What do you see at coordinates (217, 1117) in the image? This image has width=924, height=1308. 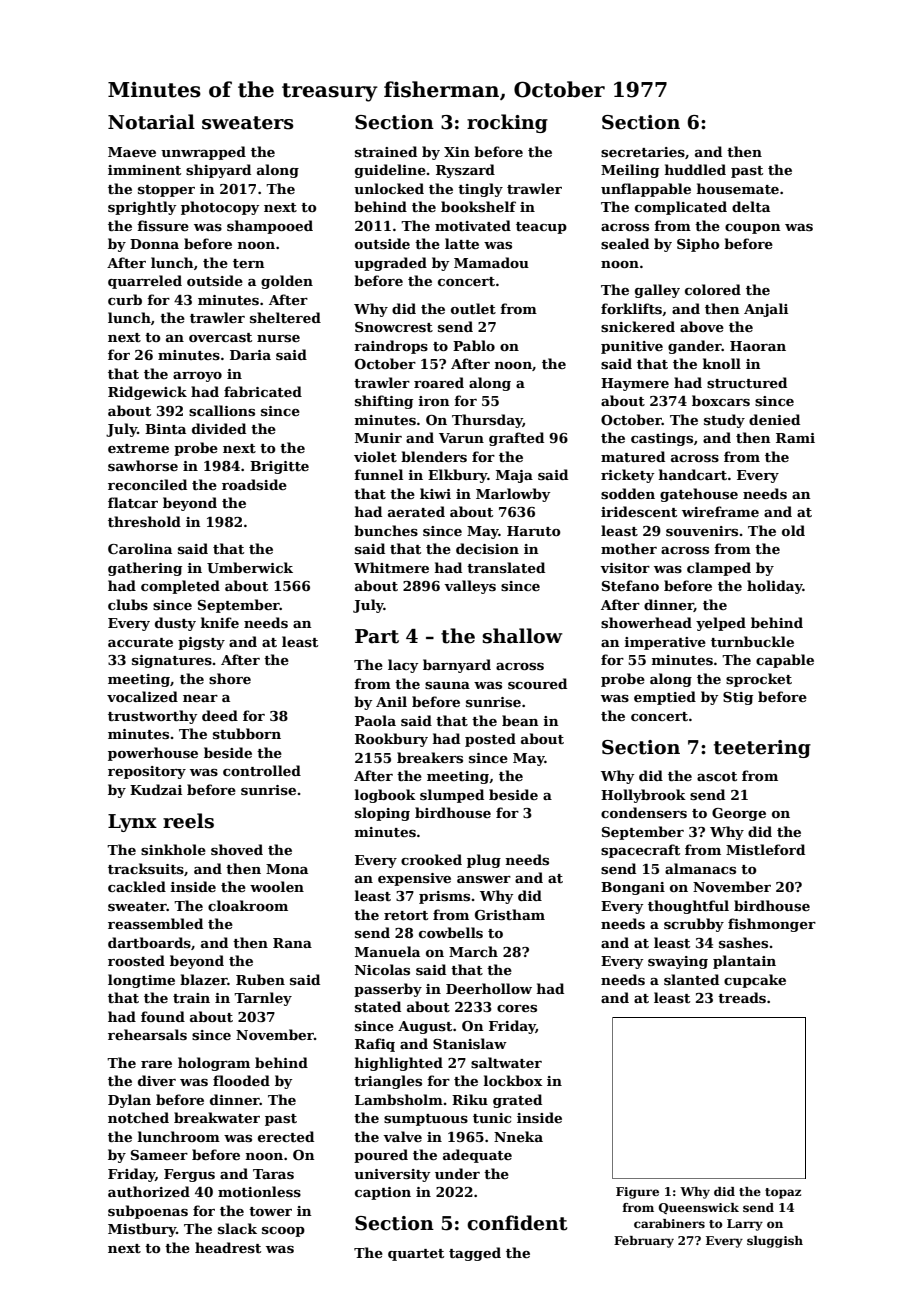 I see `breakwater` at bounding box center [217, 1117].
